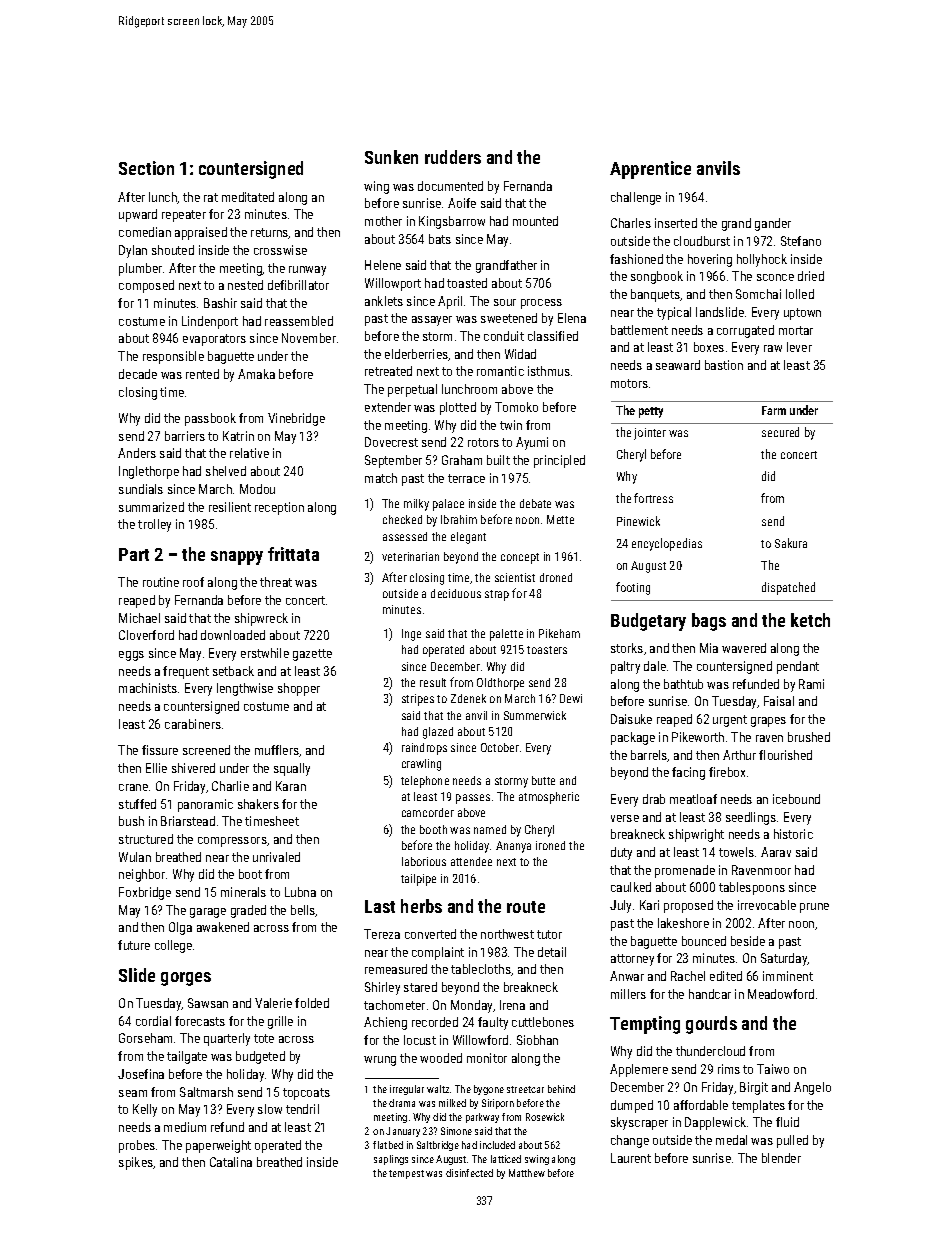 The image size is (952, 1233). What do you see at coordinates (773, 224) in the screenshot?
I see `gander` at bounding box center [773, 224].
